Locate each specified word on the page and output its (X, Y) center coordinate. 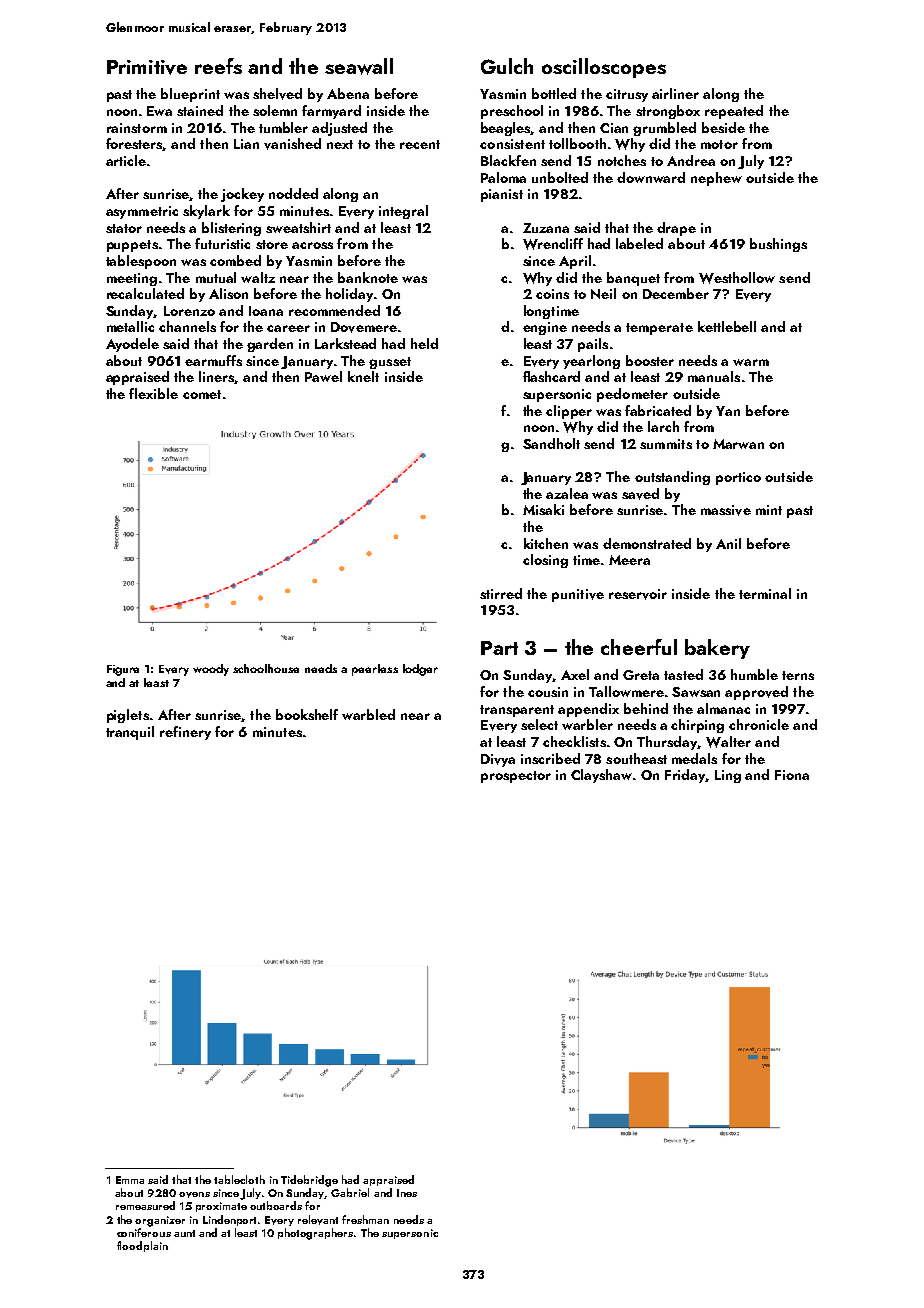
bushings (778, 245)
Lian (246, 144)
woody (211, 670)
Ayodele (132, 345)
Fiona (792, 775)
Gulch (507, 66)
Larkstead (345, 343)
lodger (420, 670)
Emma (130, 1180)
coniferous (144, 1232)
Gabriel (350, 1192)
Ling (728, 776)
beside (723, 127)
